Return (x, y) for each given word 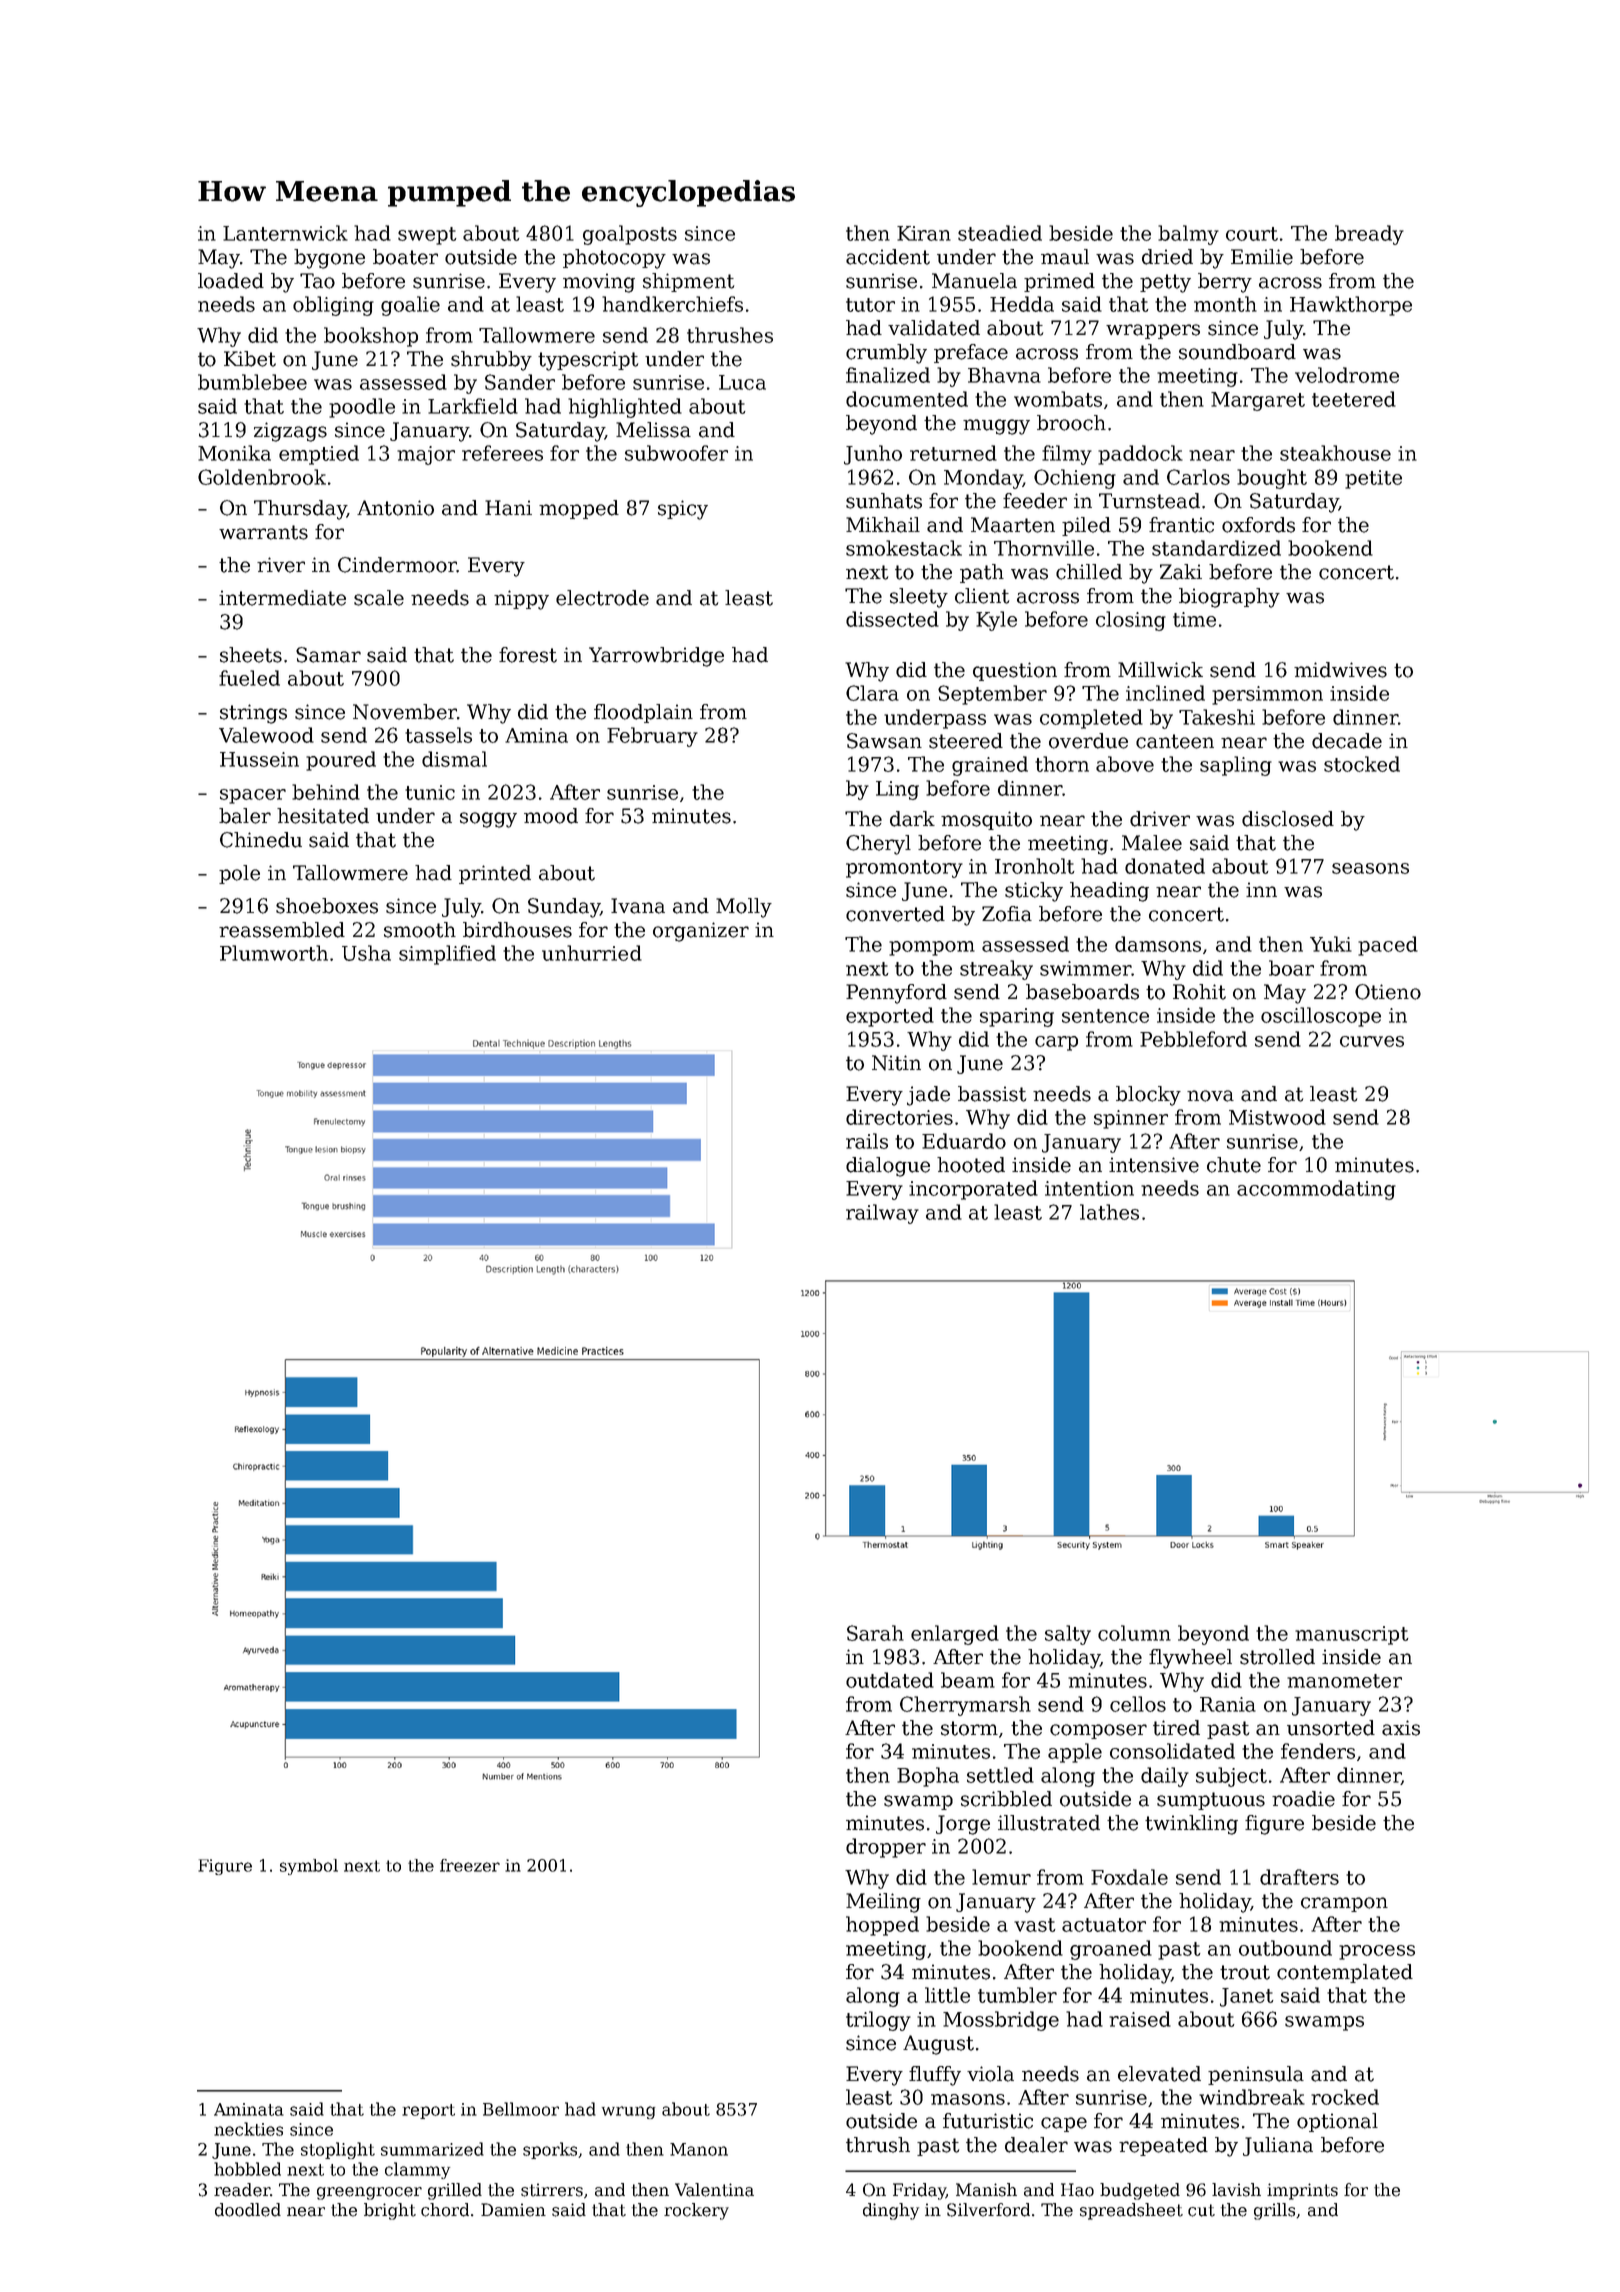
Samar (328, 655)
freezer (470, 1865)
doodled (248, 2210)
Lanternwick (285, 233)
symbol (309, 1867)
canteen (1175, 741)
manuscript (1352, 1635)
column (1134, 1633)
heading (1109, 892)
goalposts (630, 235)
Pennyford (896, 994)
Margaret (1258, 401)
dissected (892, 619)
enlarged (955, 1635)
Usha (366, 953)
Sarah (875, 1633)
